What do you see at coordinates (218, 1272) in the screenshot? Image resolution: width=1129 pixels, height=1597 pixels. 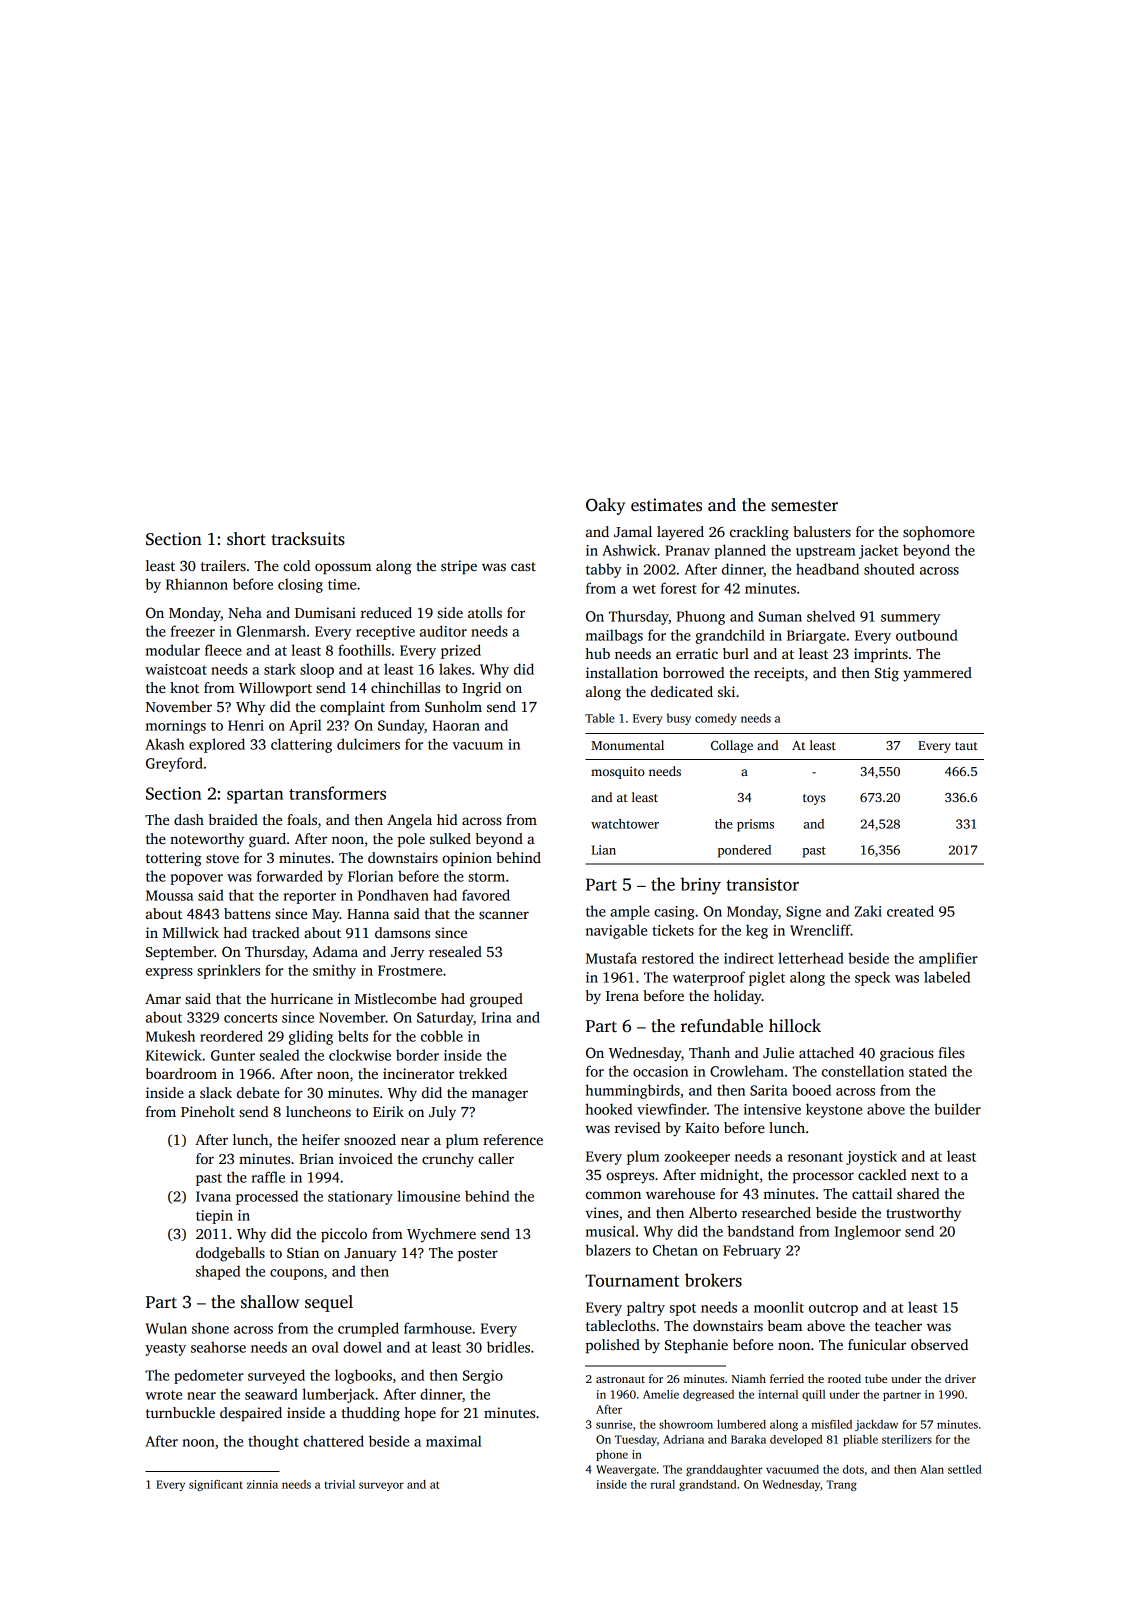 I see `shaped` at bounding box center [218, 1272].
